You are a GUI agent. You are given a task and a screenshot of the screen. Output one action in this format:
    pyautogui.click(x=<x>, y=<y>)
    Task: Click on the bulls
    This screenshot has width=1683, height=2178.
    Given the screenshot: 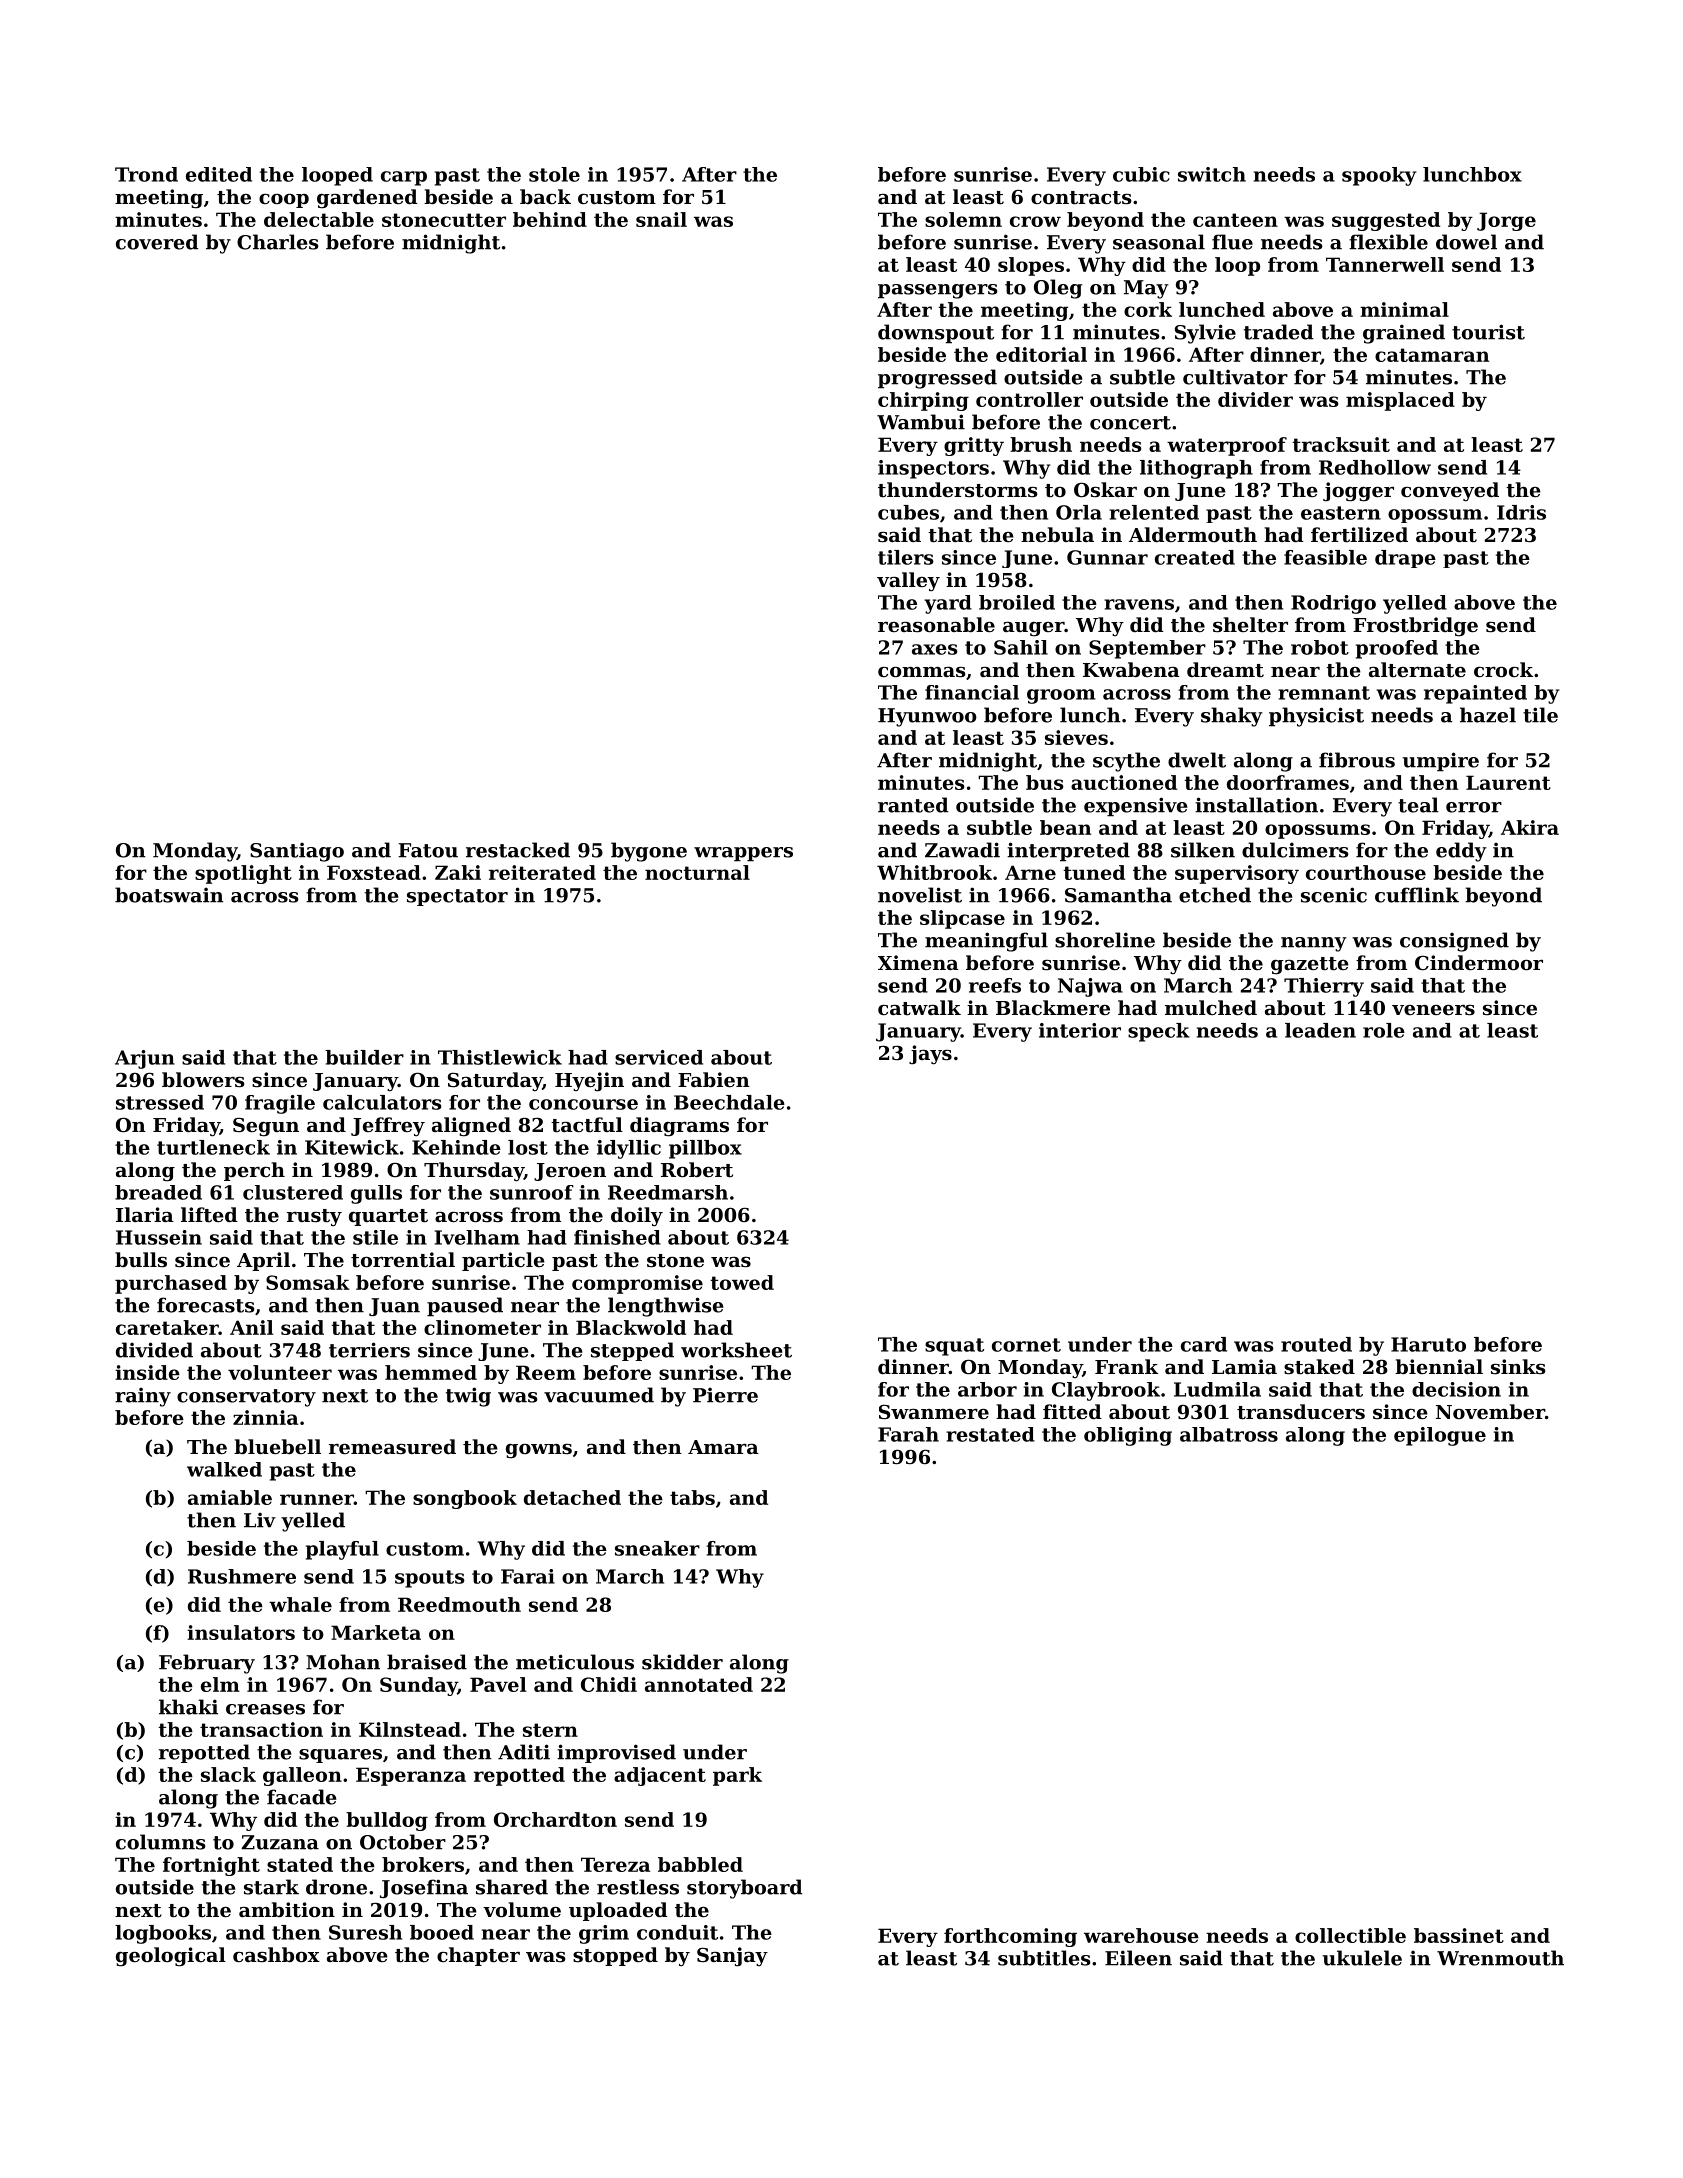 What is the action you would take?
    pyautogui.click(x=141, y=1259)
